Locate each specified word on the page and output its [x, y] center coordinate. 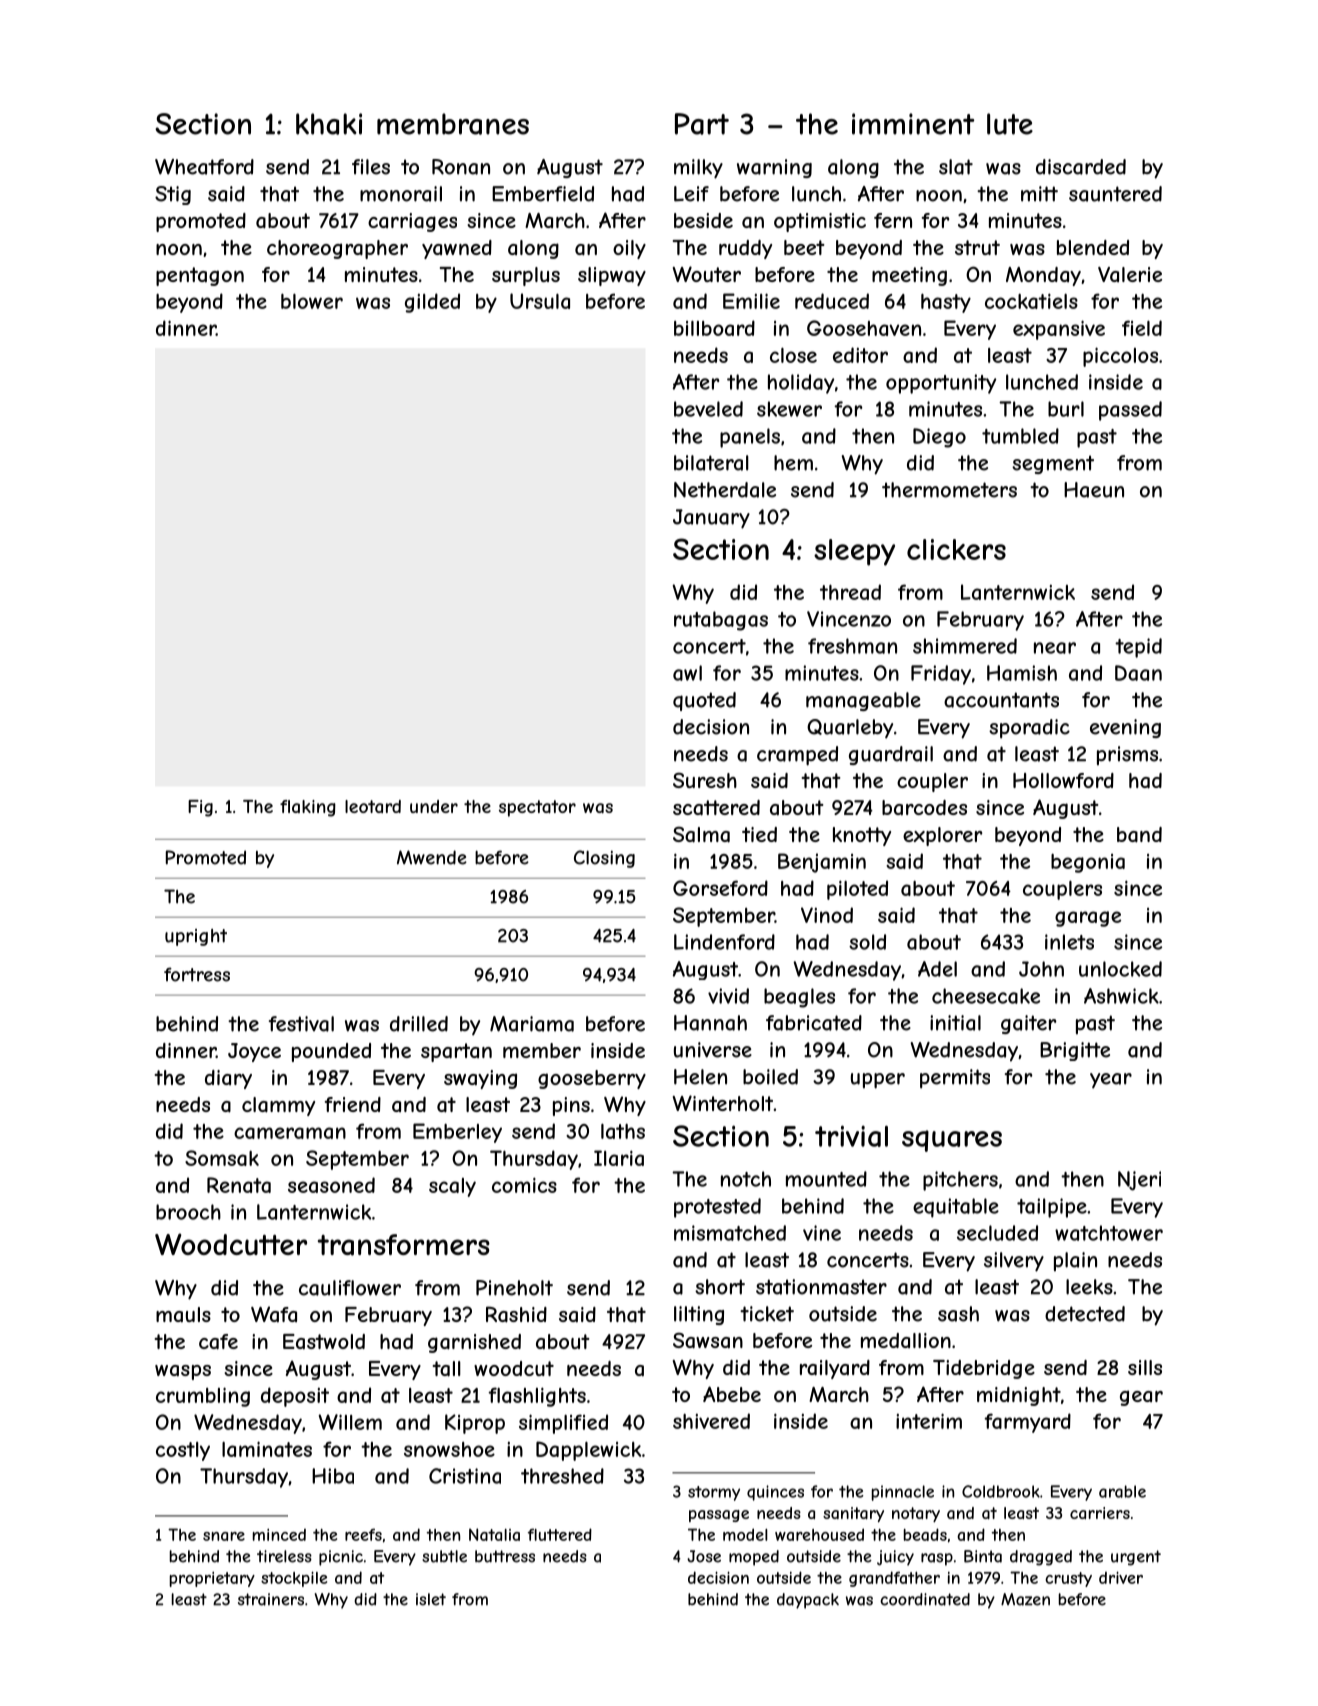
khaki [329, 124]
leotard [373, 806]
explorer [942, 836]
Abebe [732, 1394]
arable [1122, 1491]
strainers [271, 1599]
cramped [797, 756]
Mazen [1025, 1599]
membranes [453, 124]
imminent [913, 124]
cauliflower [350, 1288]
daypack [808, 1601]
